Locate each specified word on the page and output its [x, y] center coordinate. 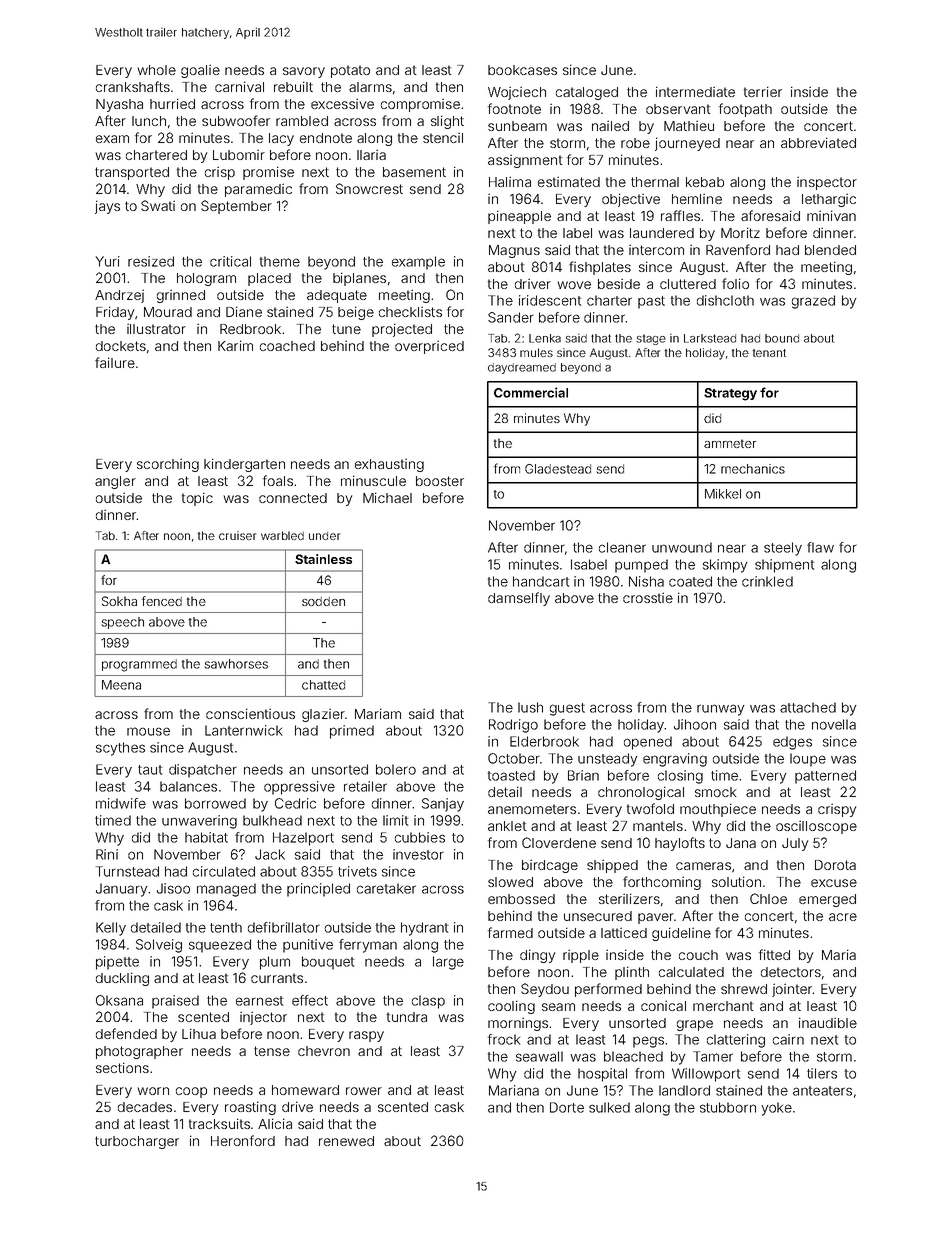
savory [304, 72]
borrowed [215, 803]
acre [843, 917]
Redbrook [250, 329]
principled [318, 890]
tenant [769, 353]
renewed [346, 1141]
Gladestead [558, 469]
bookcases [522, 70]
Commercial [531, 392]
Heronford [243, 1140]
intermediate [695, 91]
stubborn [728, 1107]
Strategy [730, 394]
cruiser [237, 535]
